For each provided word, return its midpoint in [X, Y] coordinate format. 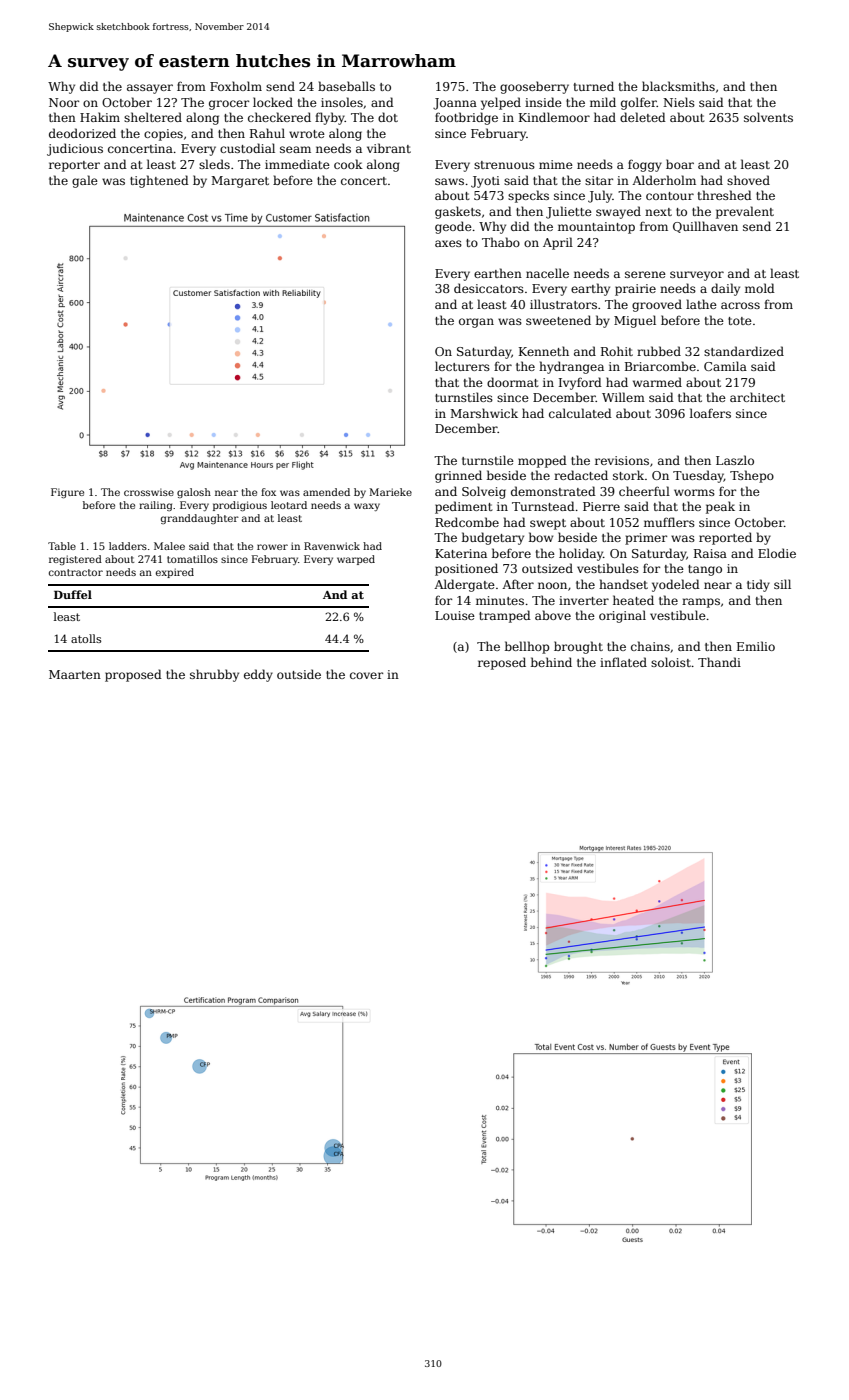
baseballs [346, 86]
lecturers [462, 366]
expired [175, 573]
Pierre [601, 506]
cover [366, 675]
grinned [458, 476]
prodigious [240, 506]
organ [476, 323]
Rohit [617, 351]
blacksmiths [678, 86]
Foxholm [236, 86]
